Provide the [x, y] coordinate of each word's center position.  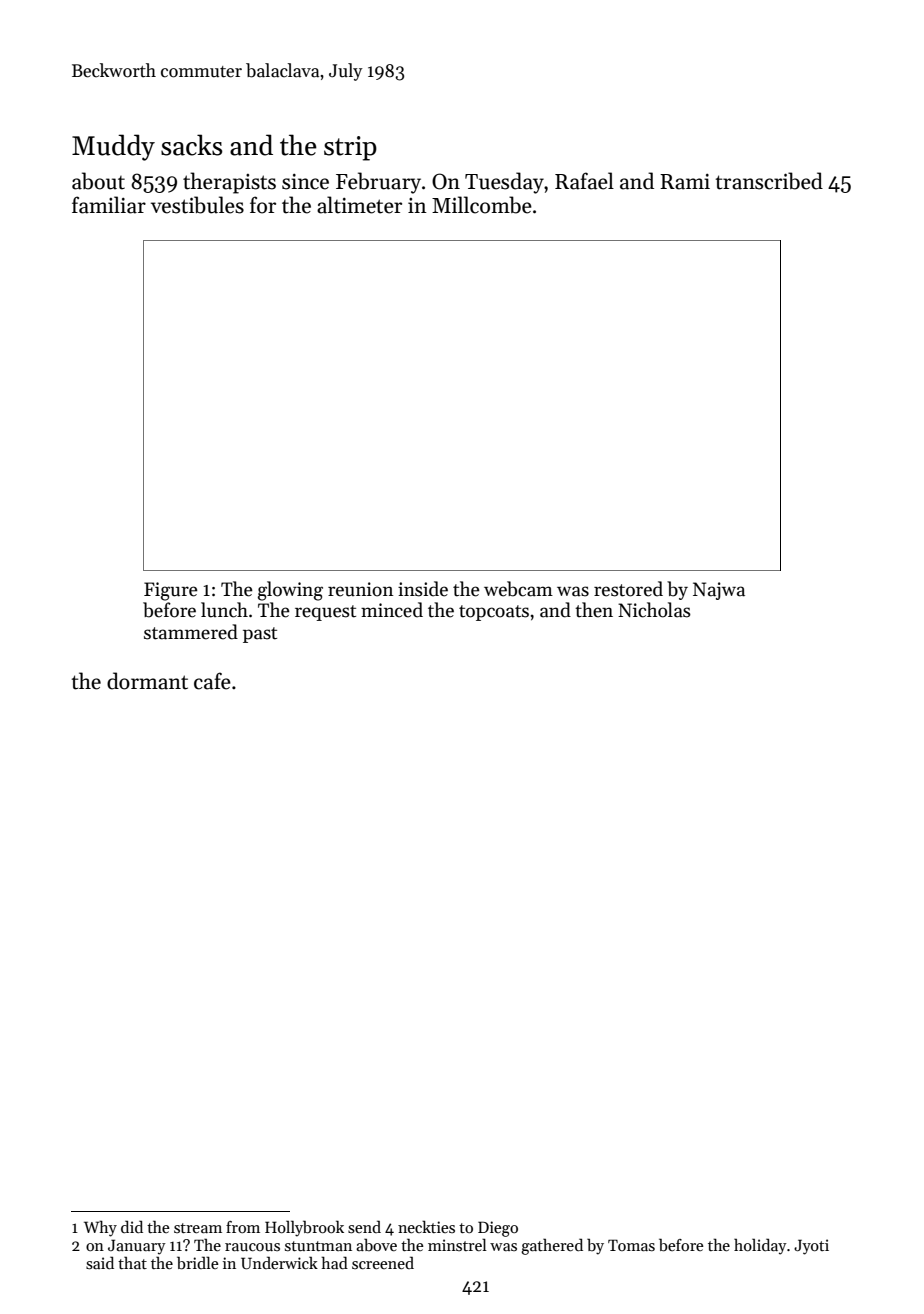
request [325, 613]
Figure [171, 591]
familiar [109, 205]
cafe [212, 681]
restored [628, 589]
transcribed [769, 181]
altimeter [359, 205]
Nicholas [654, 610]
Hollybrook [304, 1228]
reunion [360, 589]
